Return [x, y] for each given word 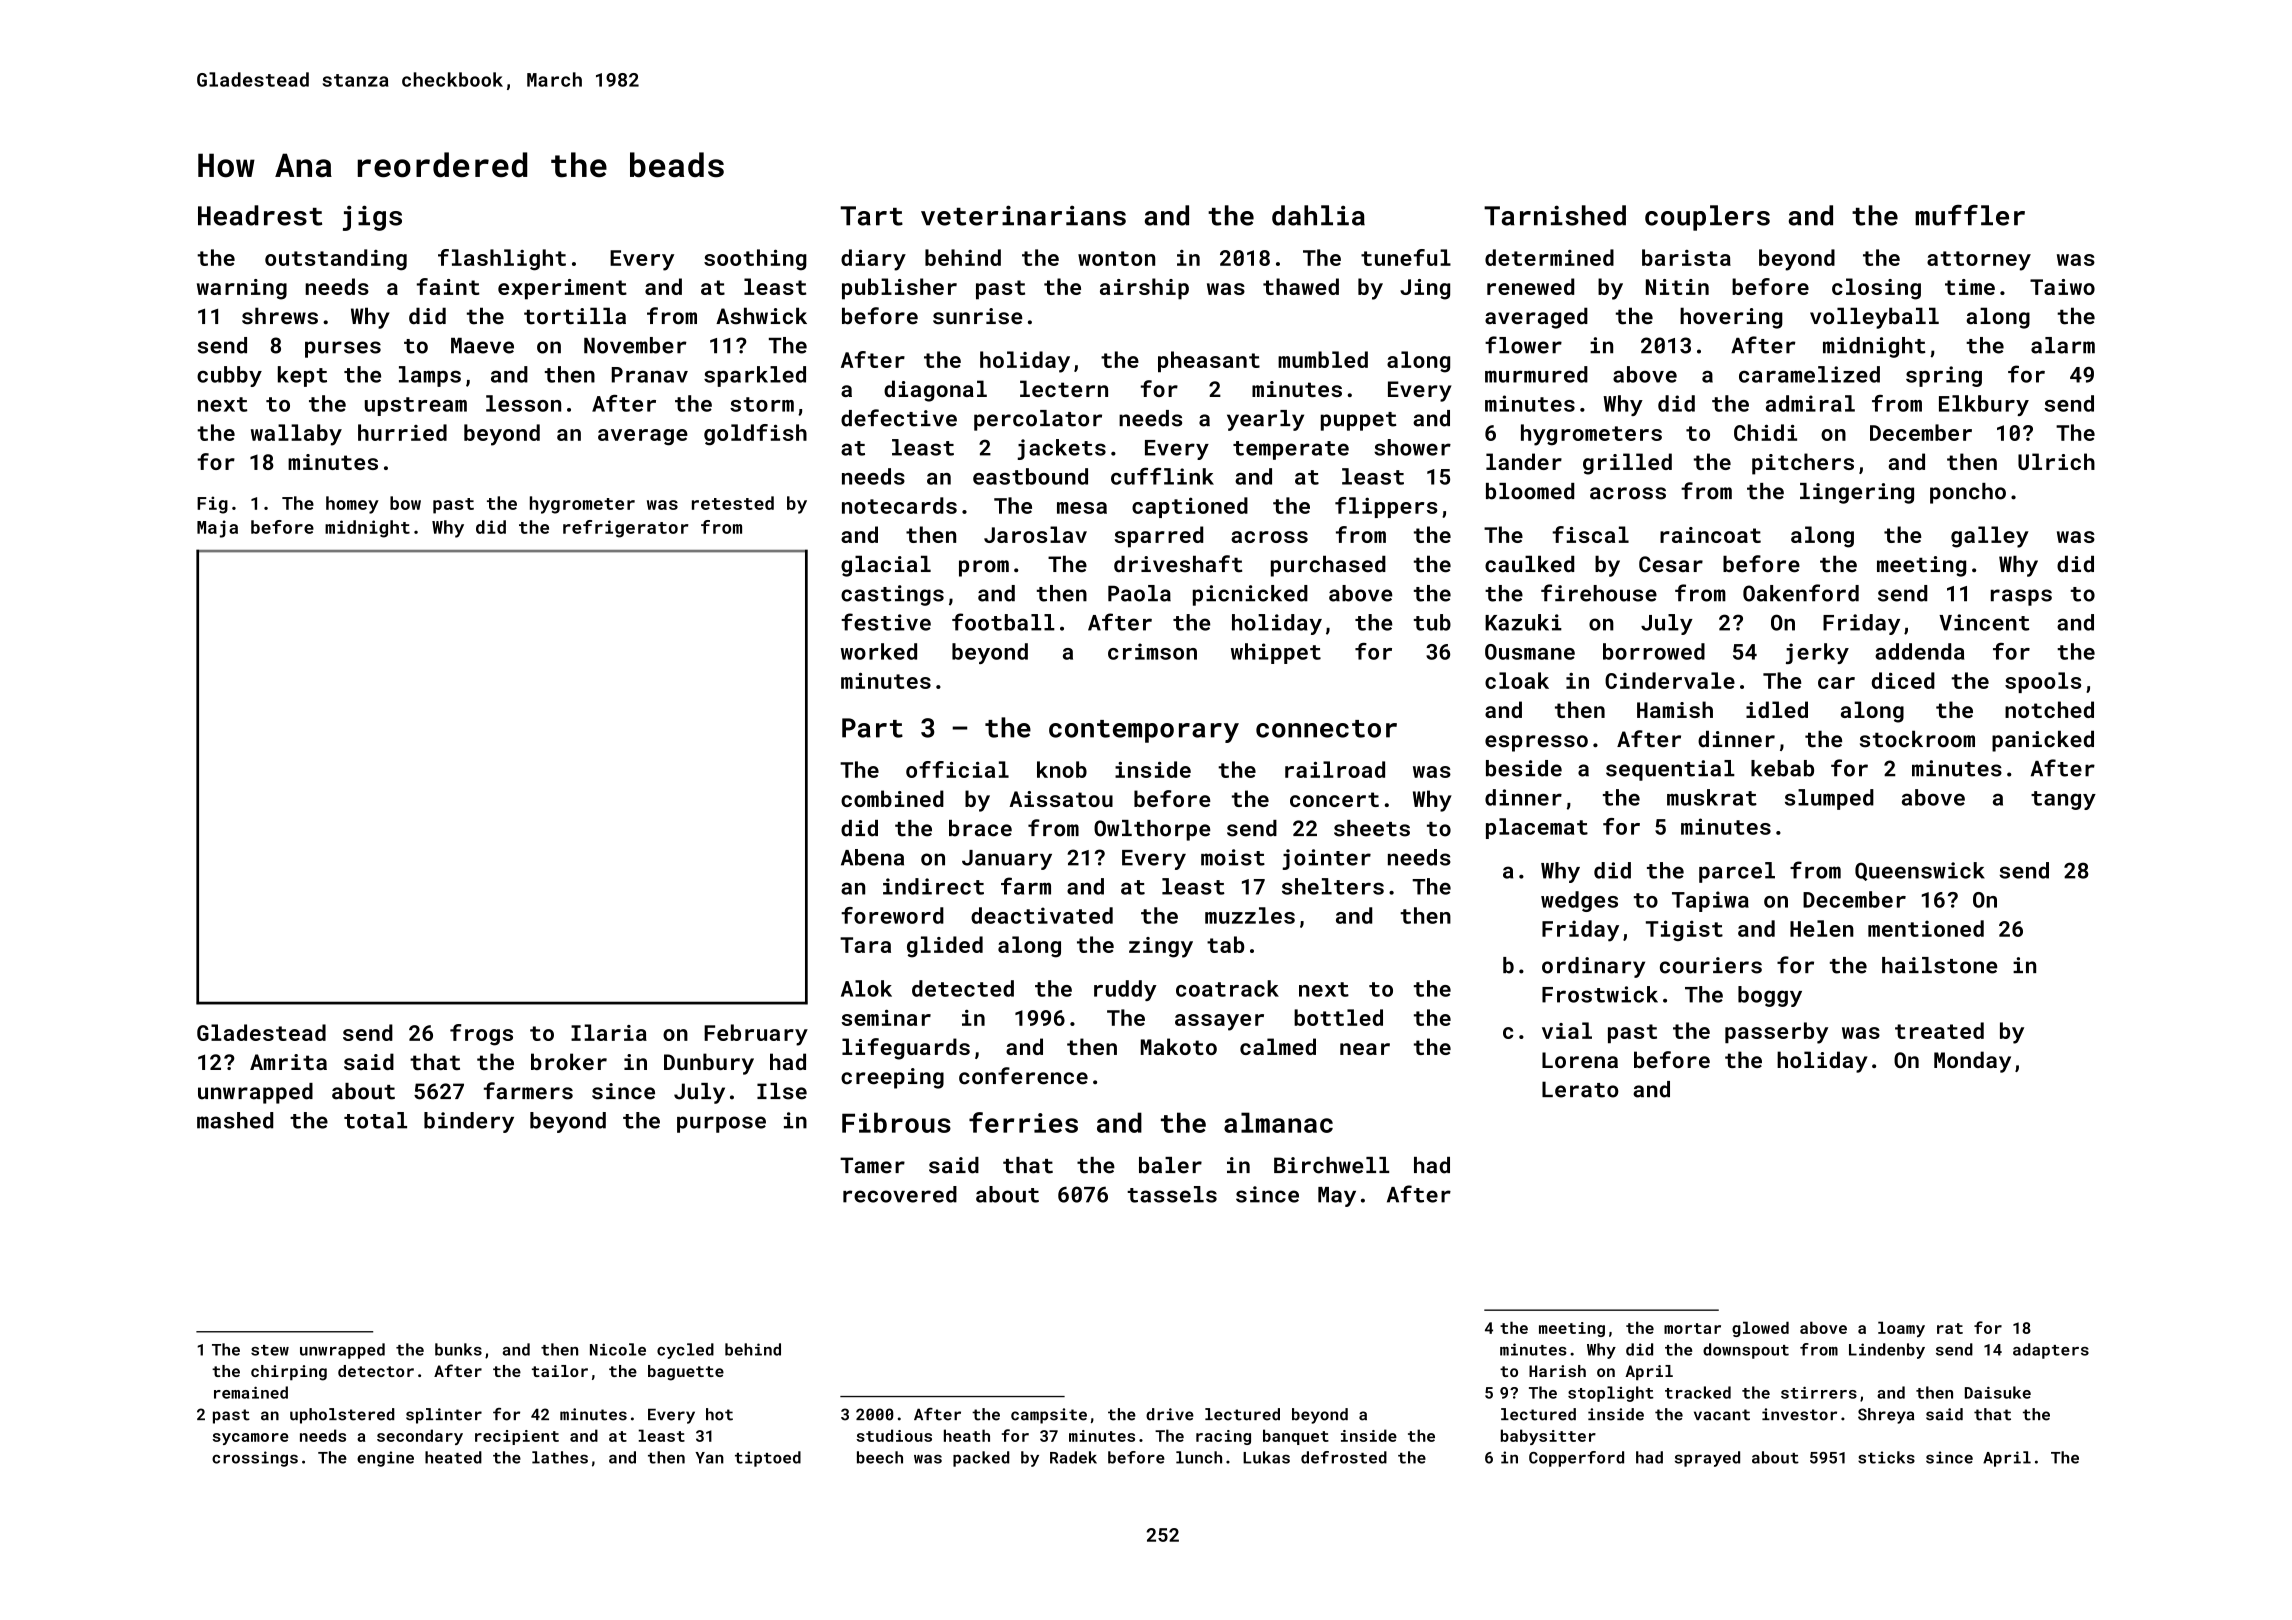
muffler [1970, 215]
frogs [481, 1035]
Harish [1557, 1371]
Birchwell [1331, 1165]
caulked [1529, 564]
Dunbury [709, 1064]
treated [1939, 1030]
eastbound [1030, 476]
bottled [1338, 1017]
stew [270, 1350]
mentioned [1926, 928]
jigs [372, 218]
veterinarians [1023, 215]
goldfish [755, 435]
